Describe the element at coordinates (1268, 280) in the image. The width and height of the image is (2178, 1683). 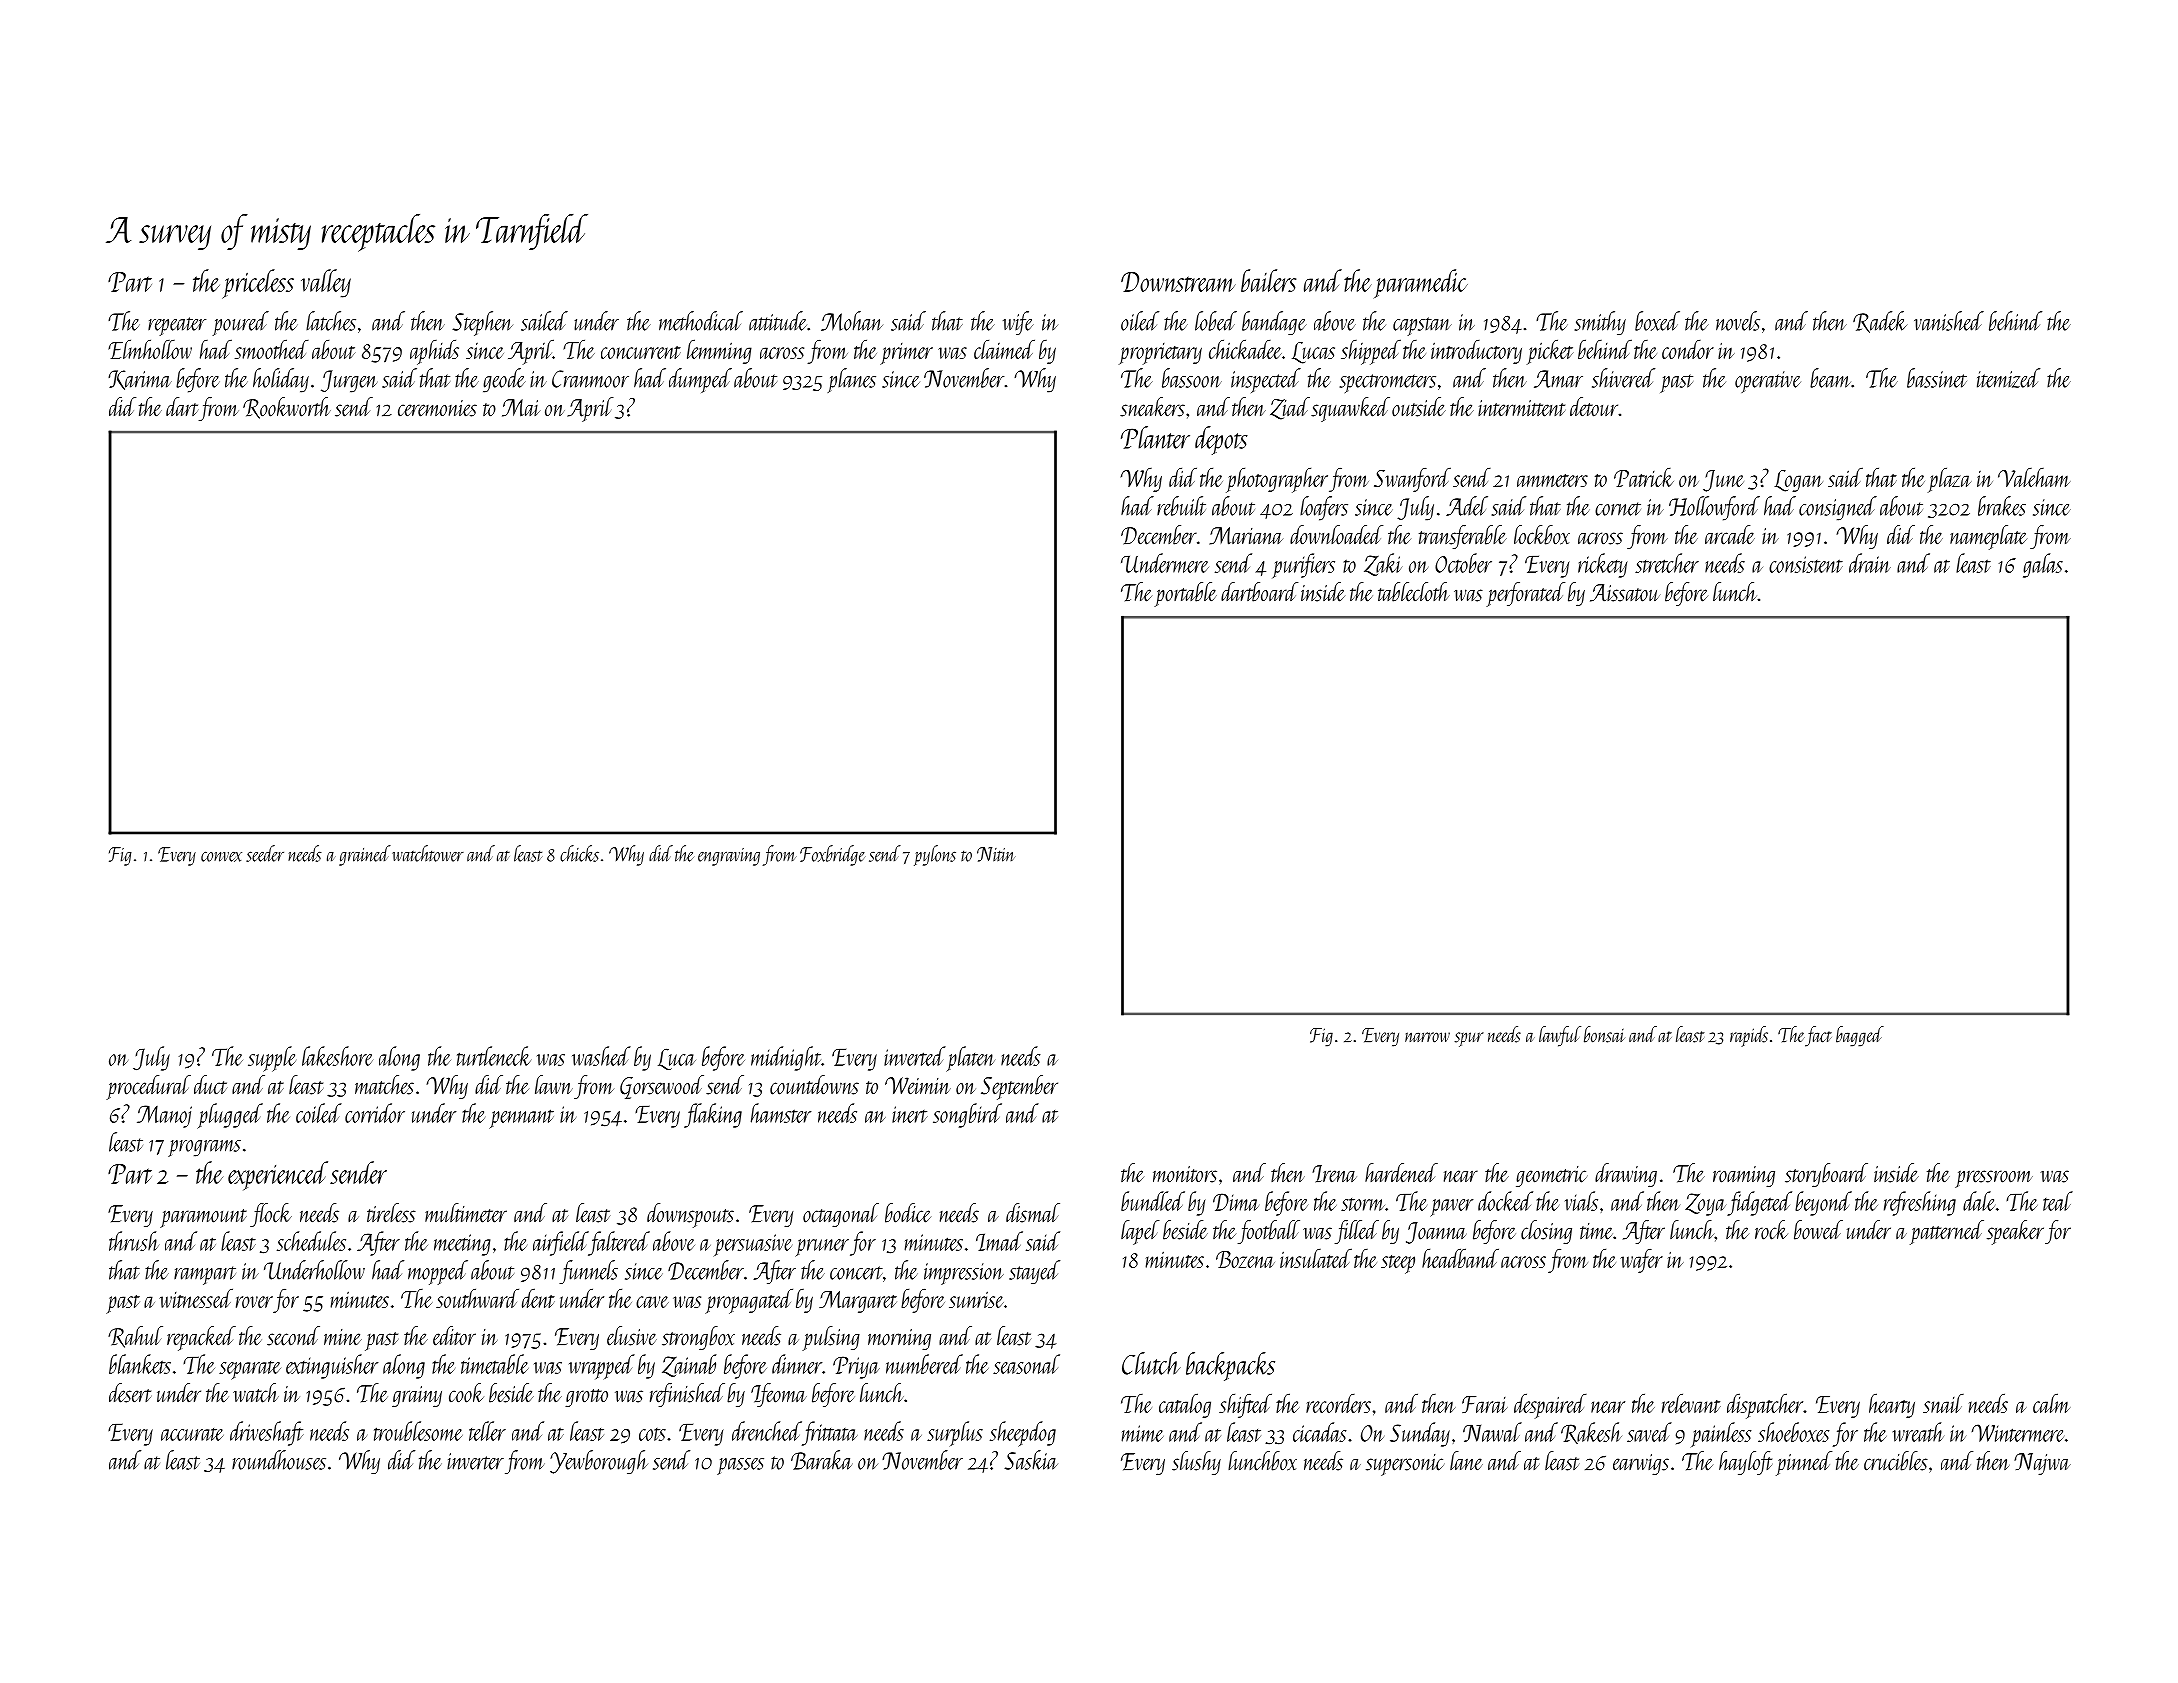
I see `bailers` at that location.
